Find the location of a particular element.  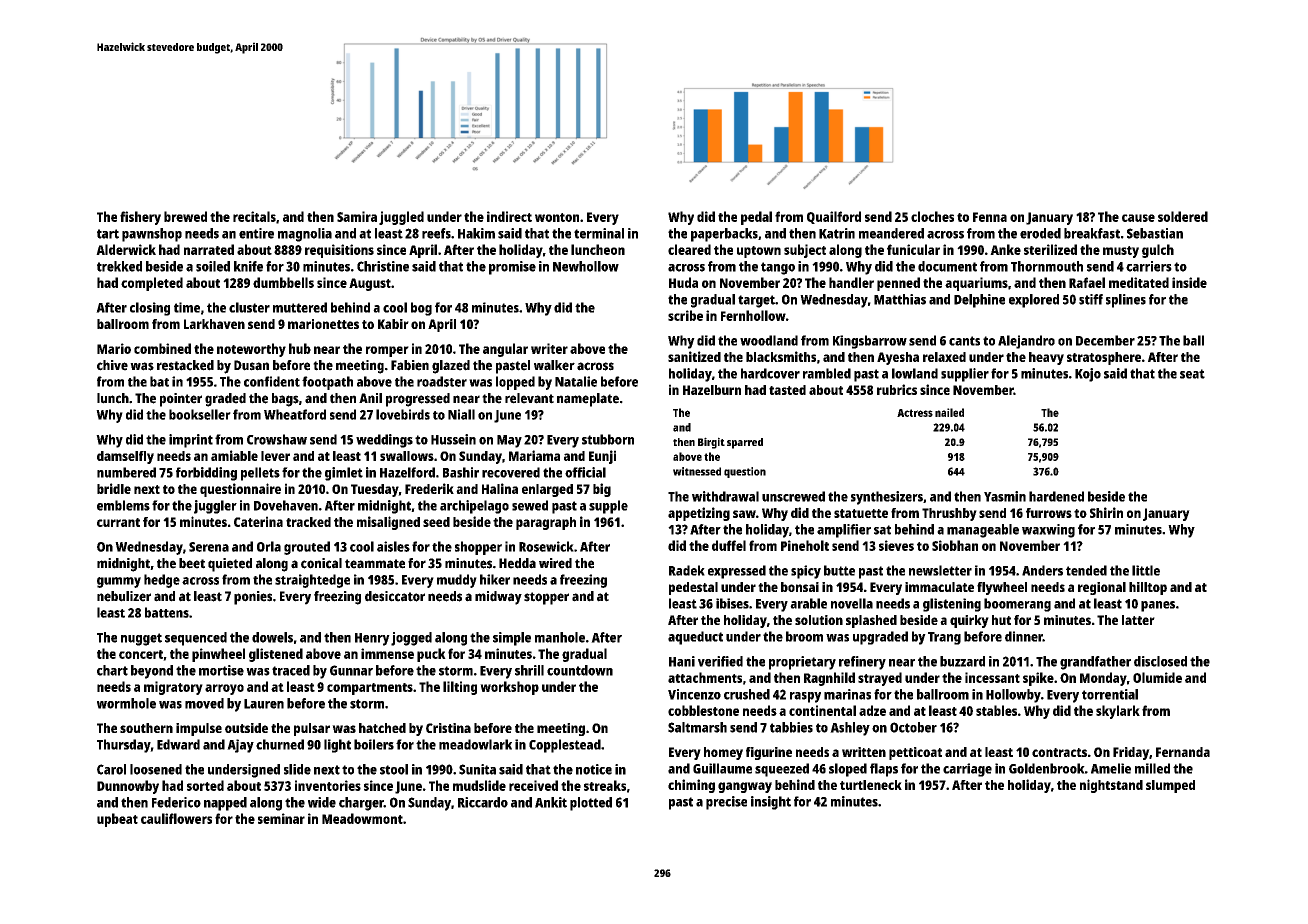

blacksmiths is located at coordinates (781, 356).
